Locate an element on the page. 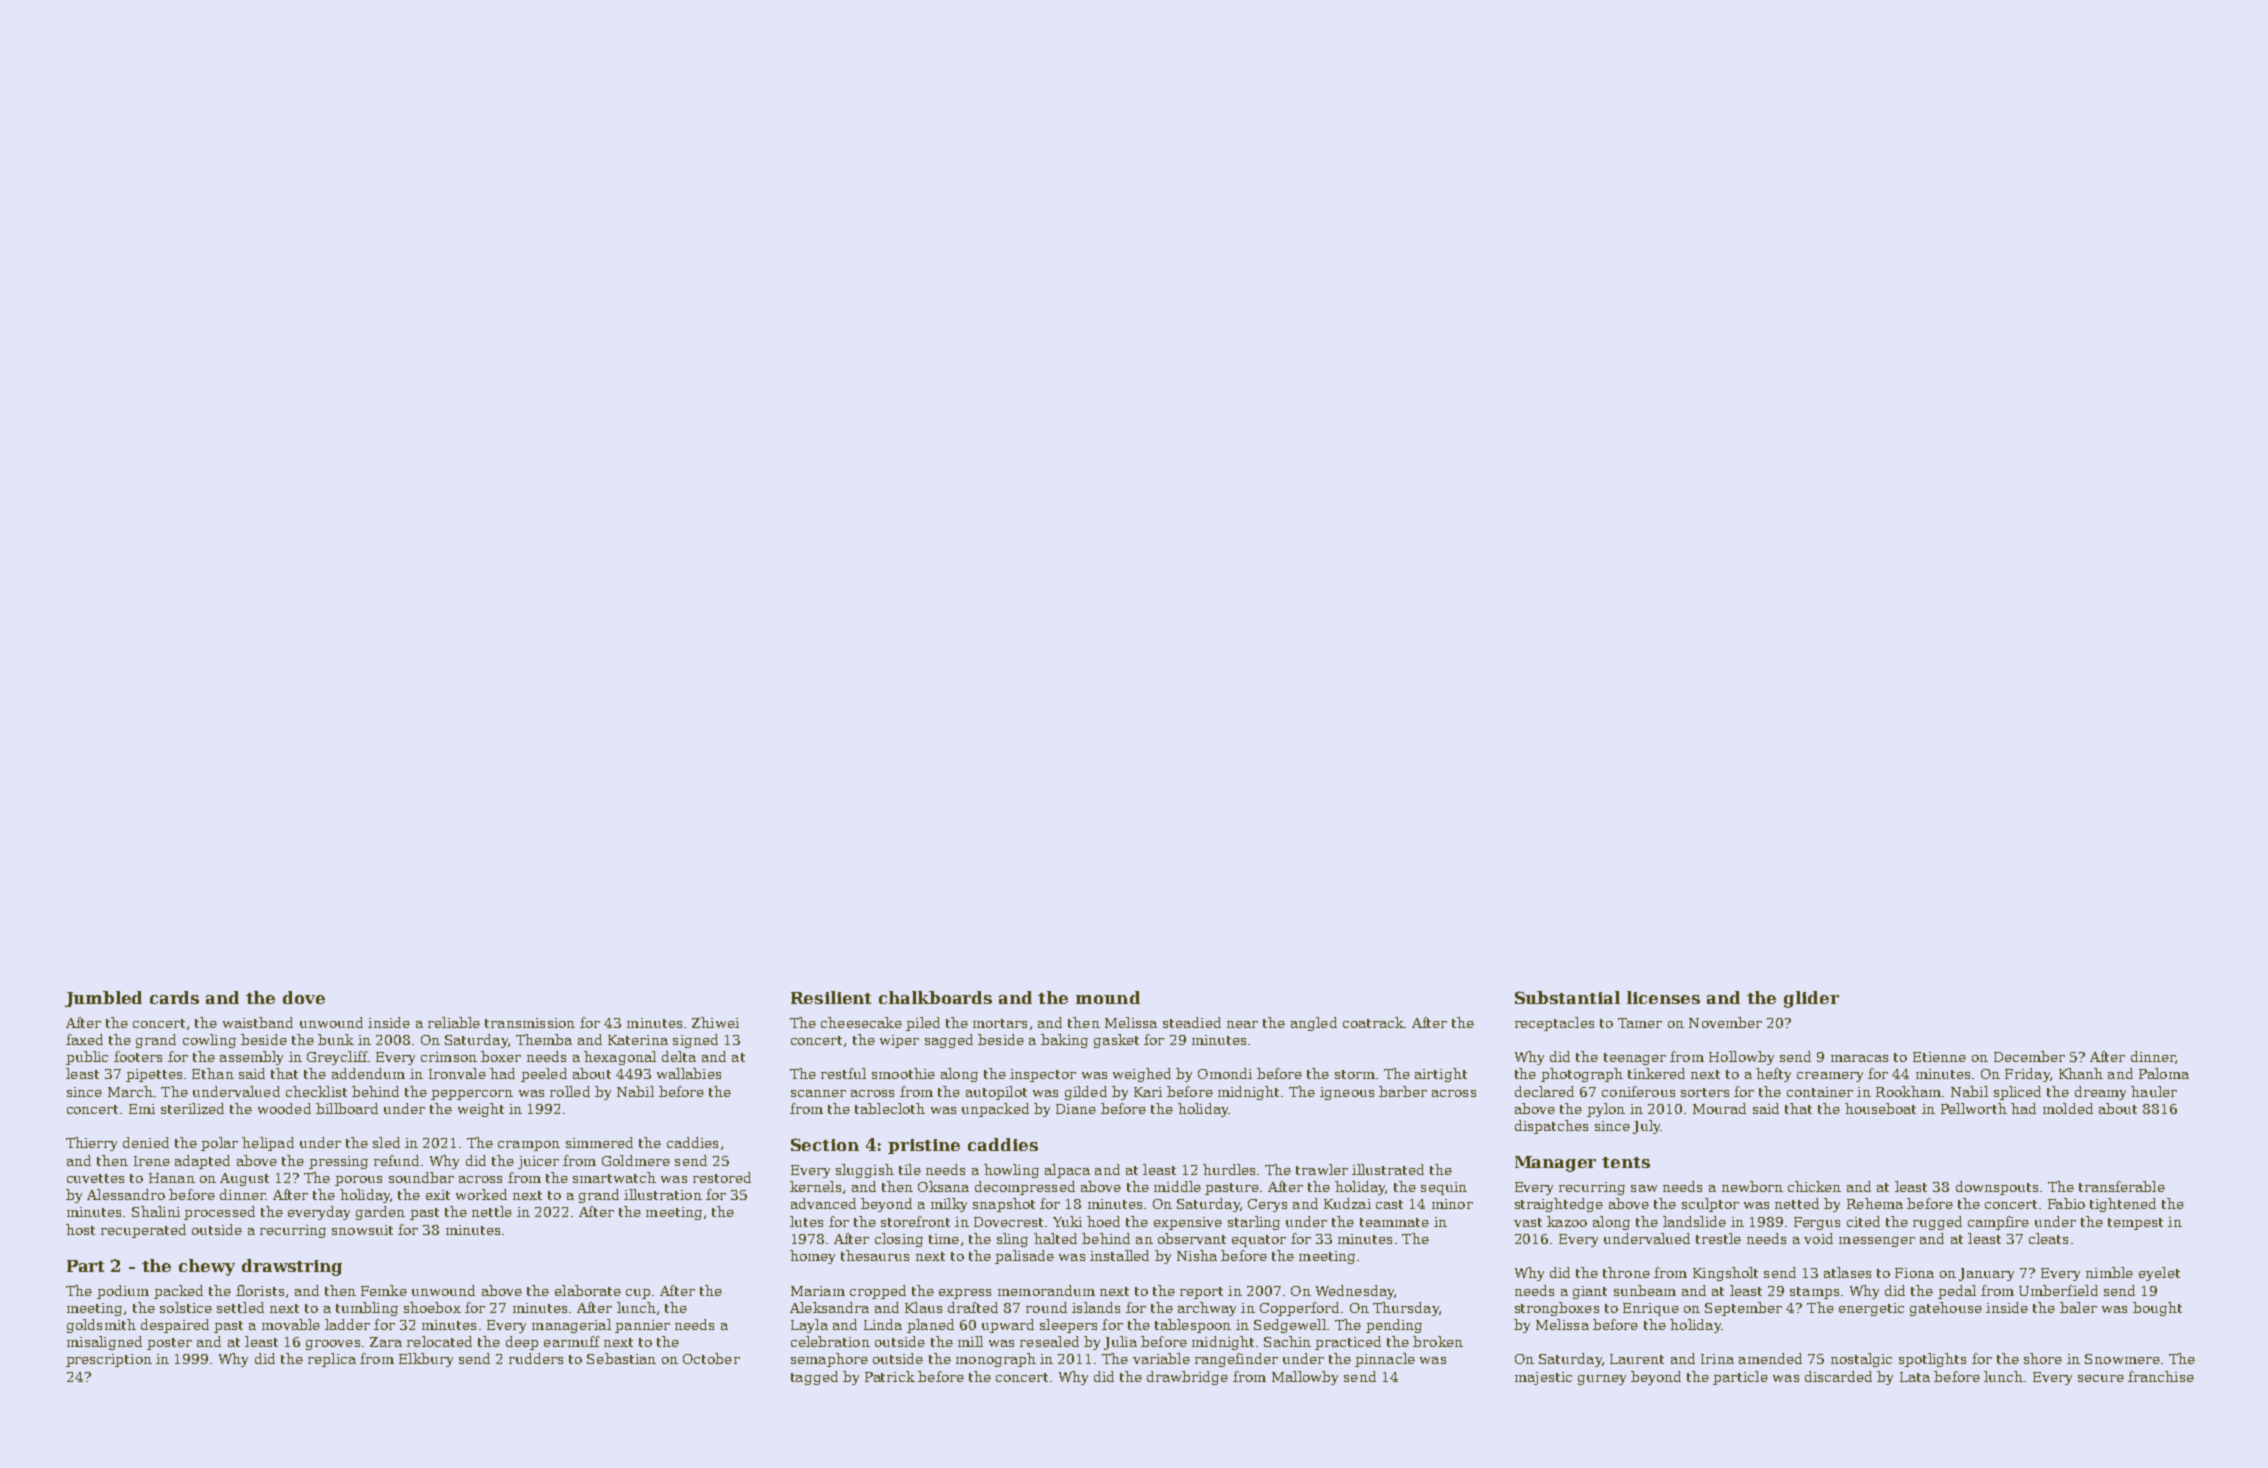 This page has width=2268, height=1468. prescription is located at coordinates (109, 1360).
